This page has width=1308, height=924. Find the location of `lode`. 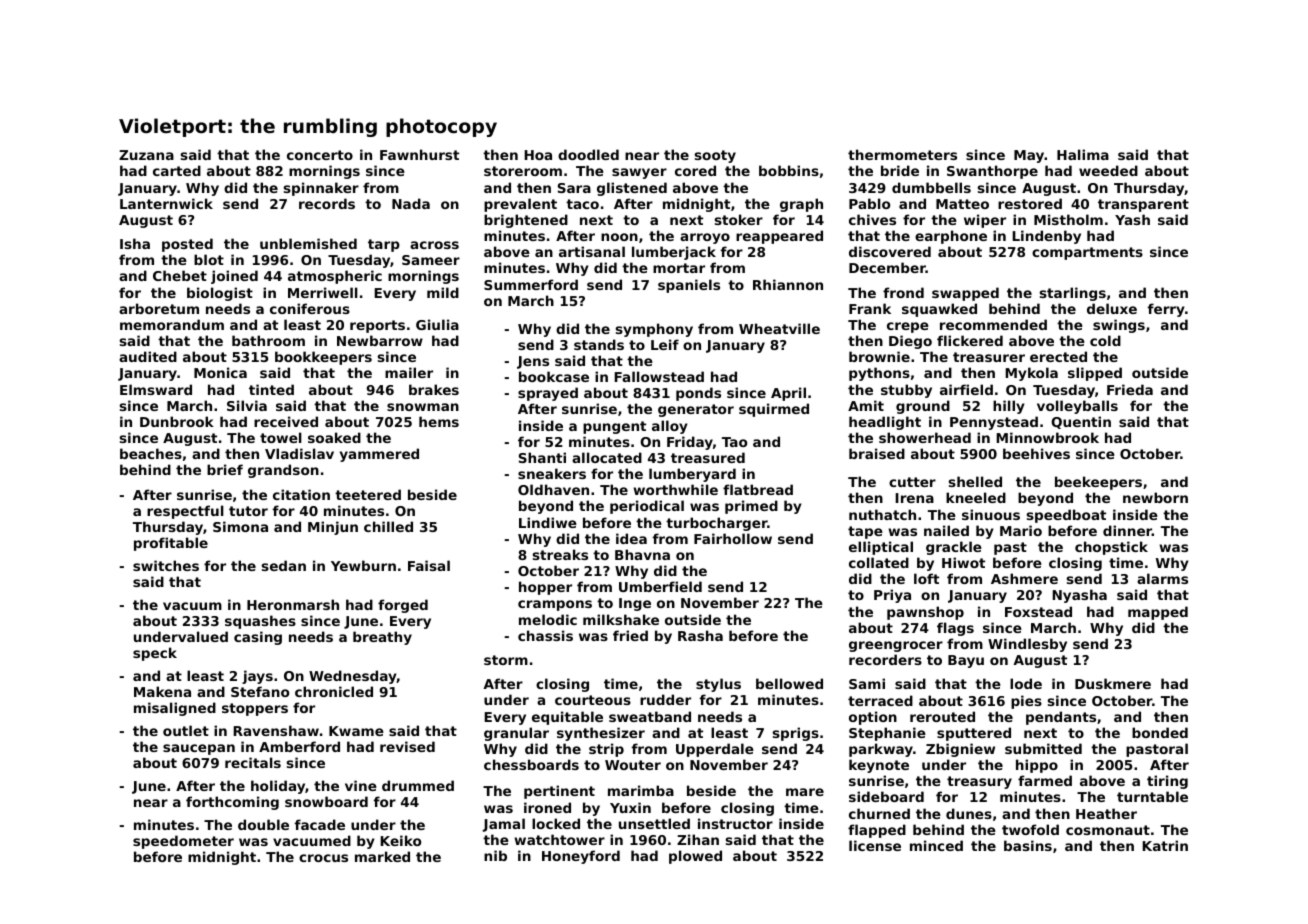

lode is located at coordinates (1026, 683).
